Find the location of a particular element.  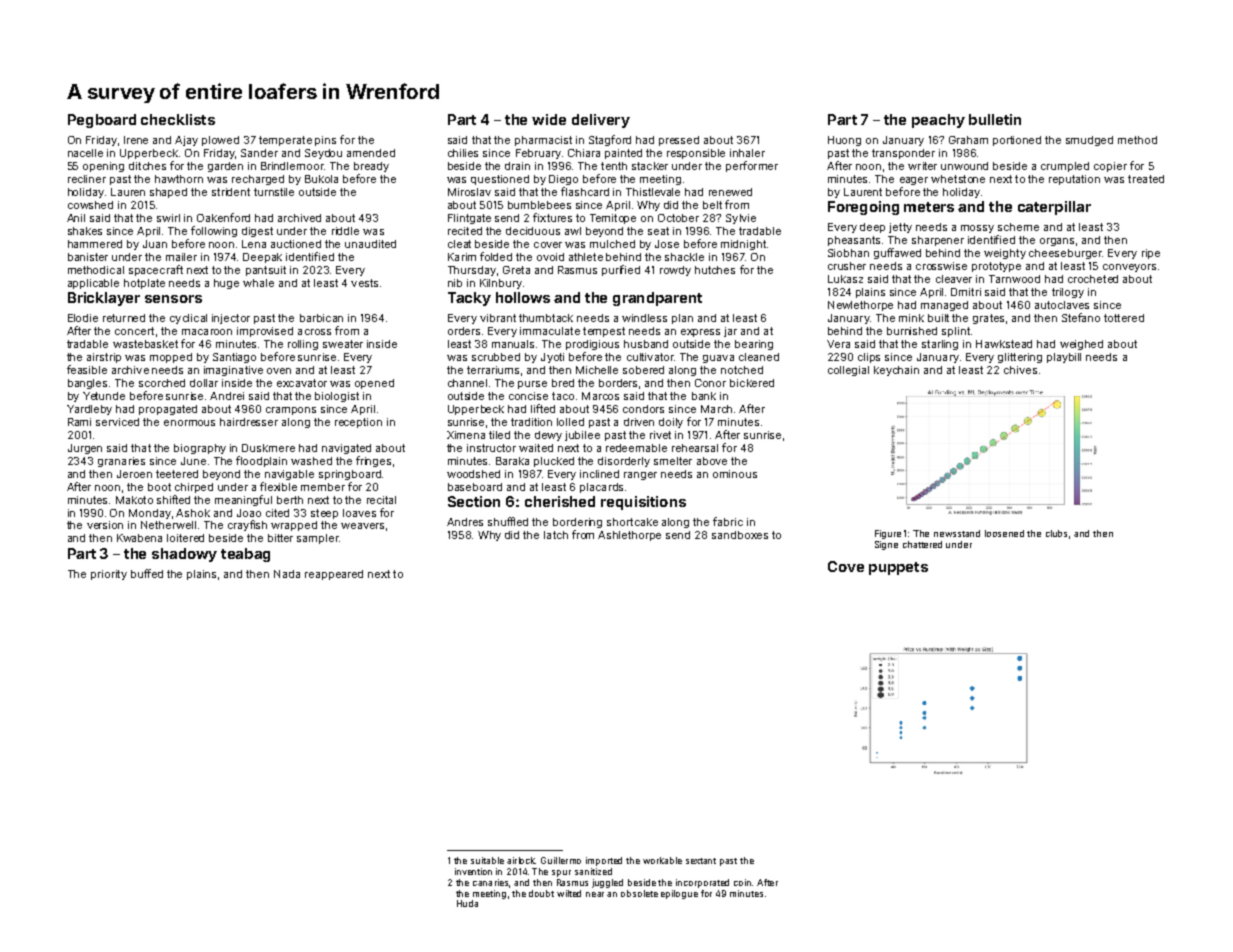

reception is located at coordinates (358, 423).
